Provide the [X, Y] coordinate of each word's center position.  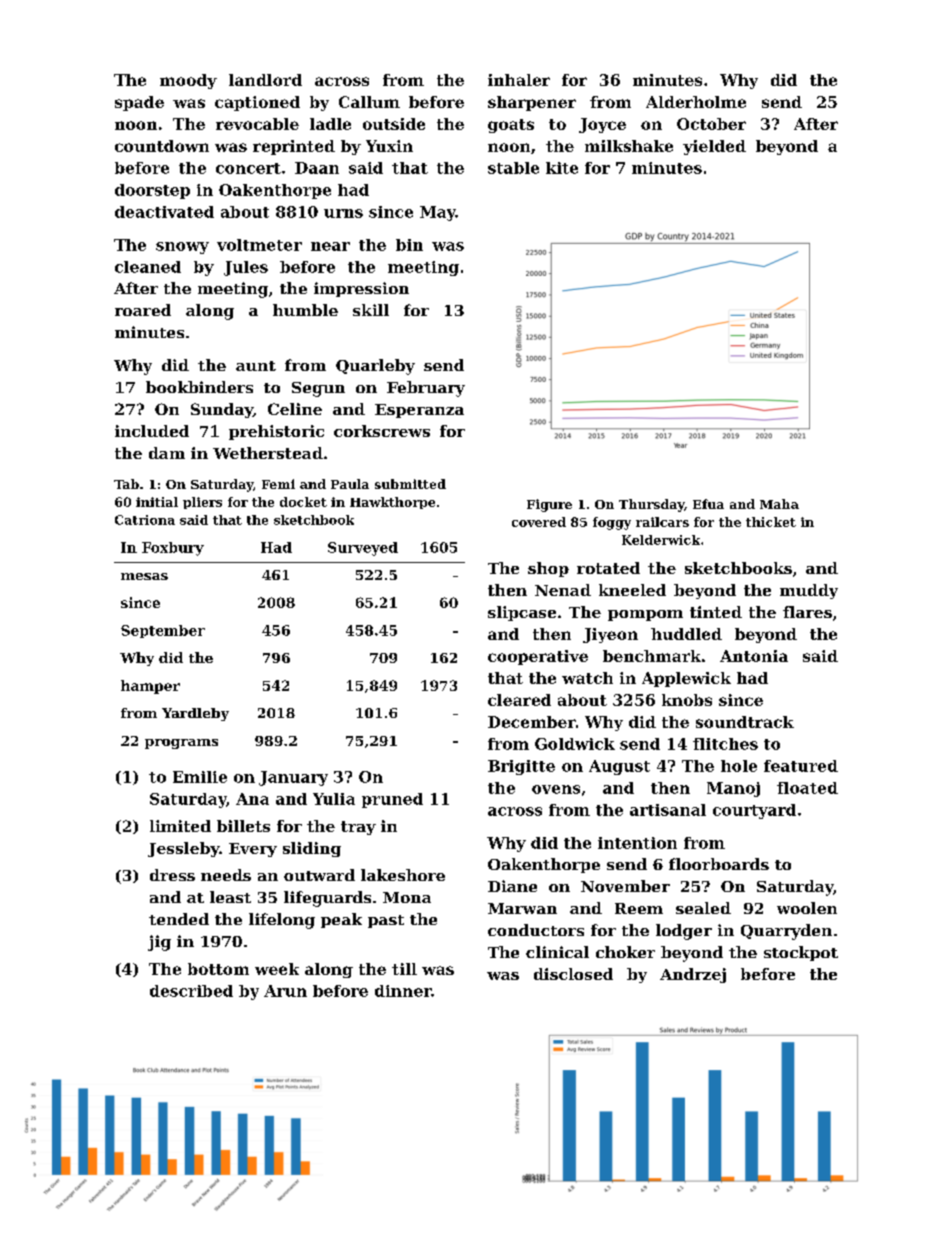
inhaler [519, 80]
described [191, 991]
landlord [265, 80]
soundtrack [745, 722]
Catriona [145, 520]
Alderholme [696, 102]
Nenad [563, 590]
